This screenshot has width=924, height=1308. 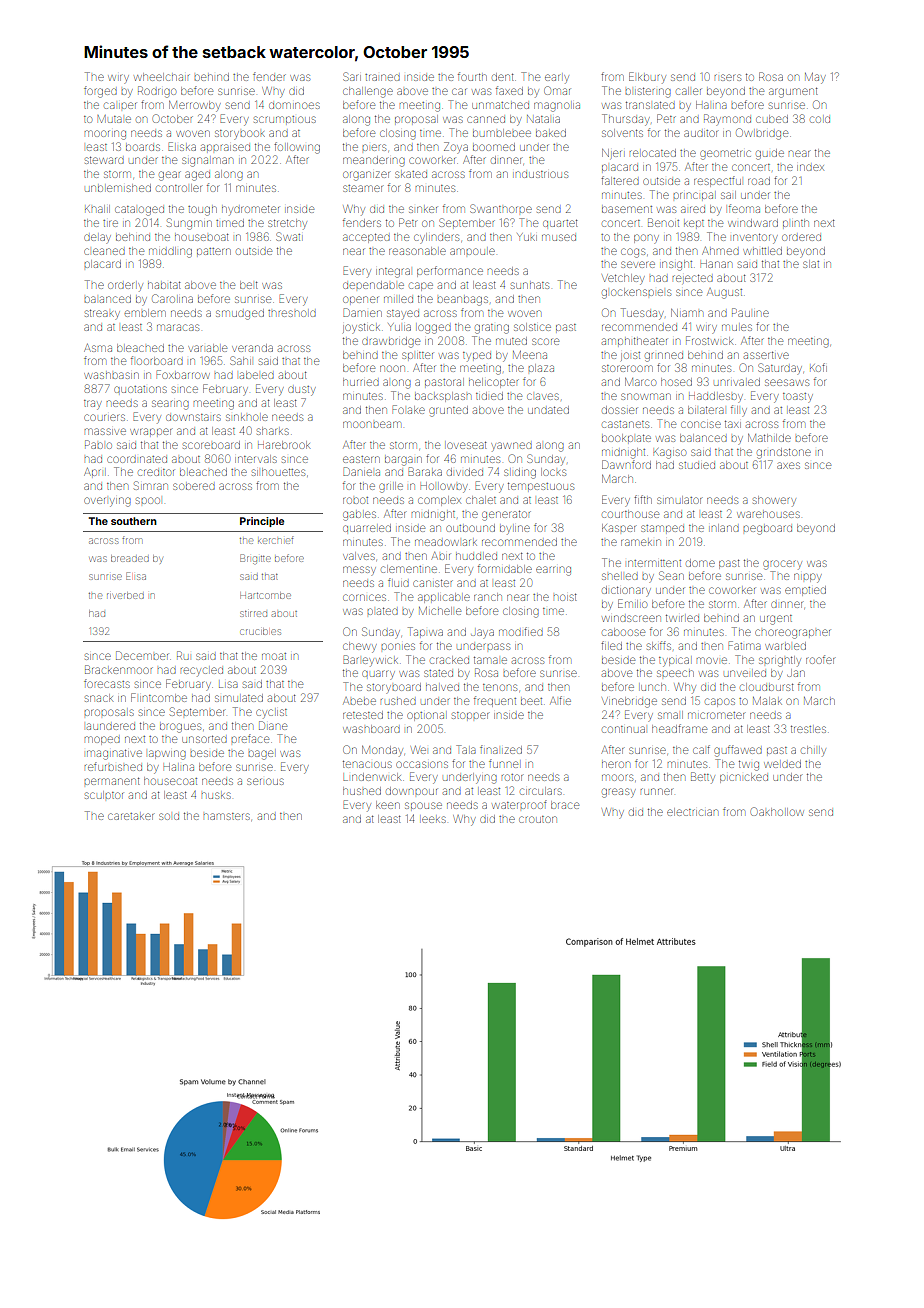 I want to click on undated, so click(x=548, y=410).
